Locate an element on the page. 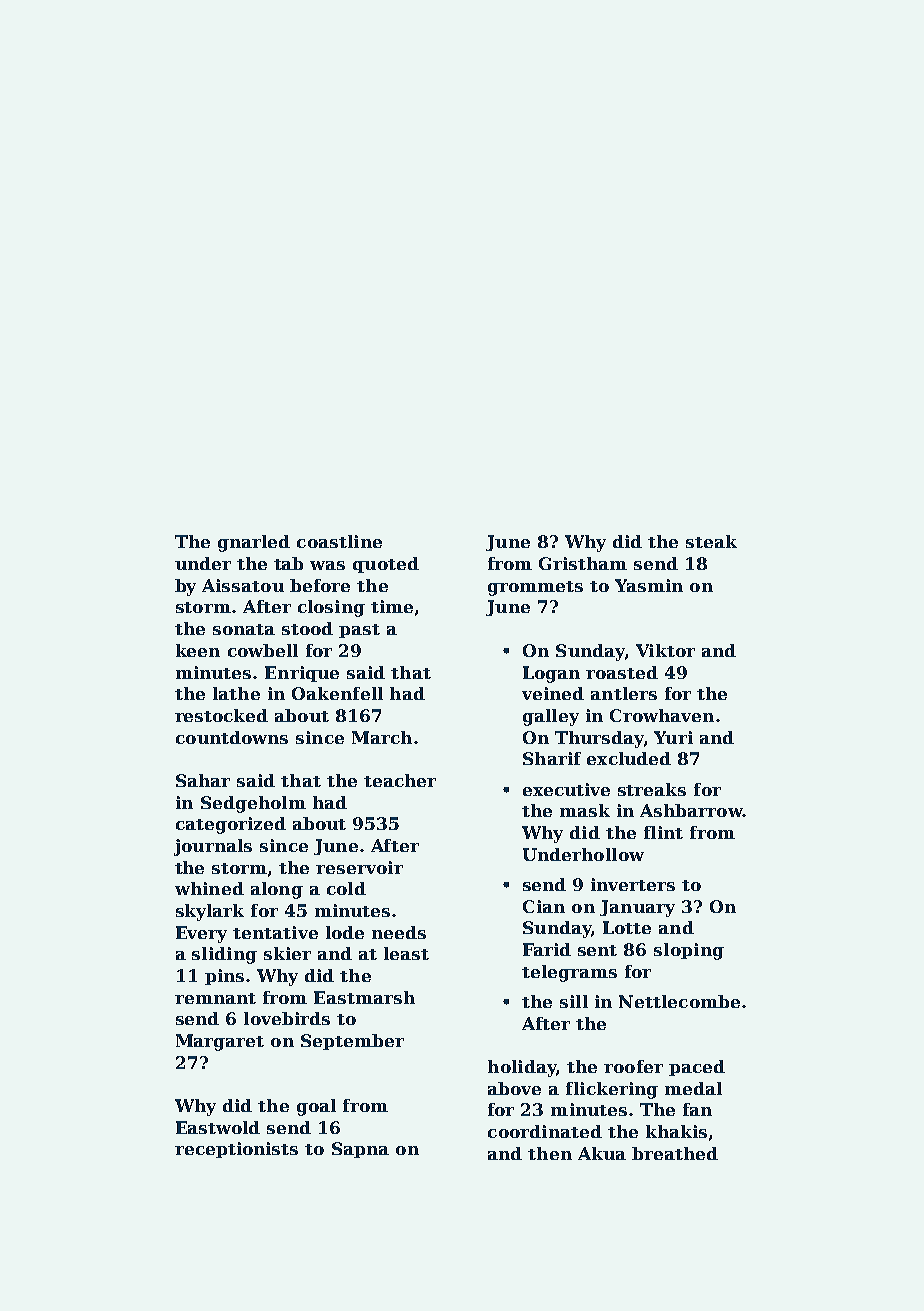  receptionists is located at coordinates (236, 1150).
